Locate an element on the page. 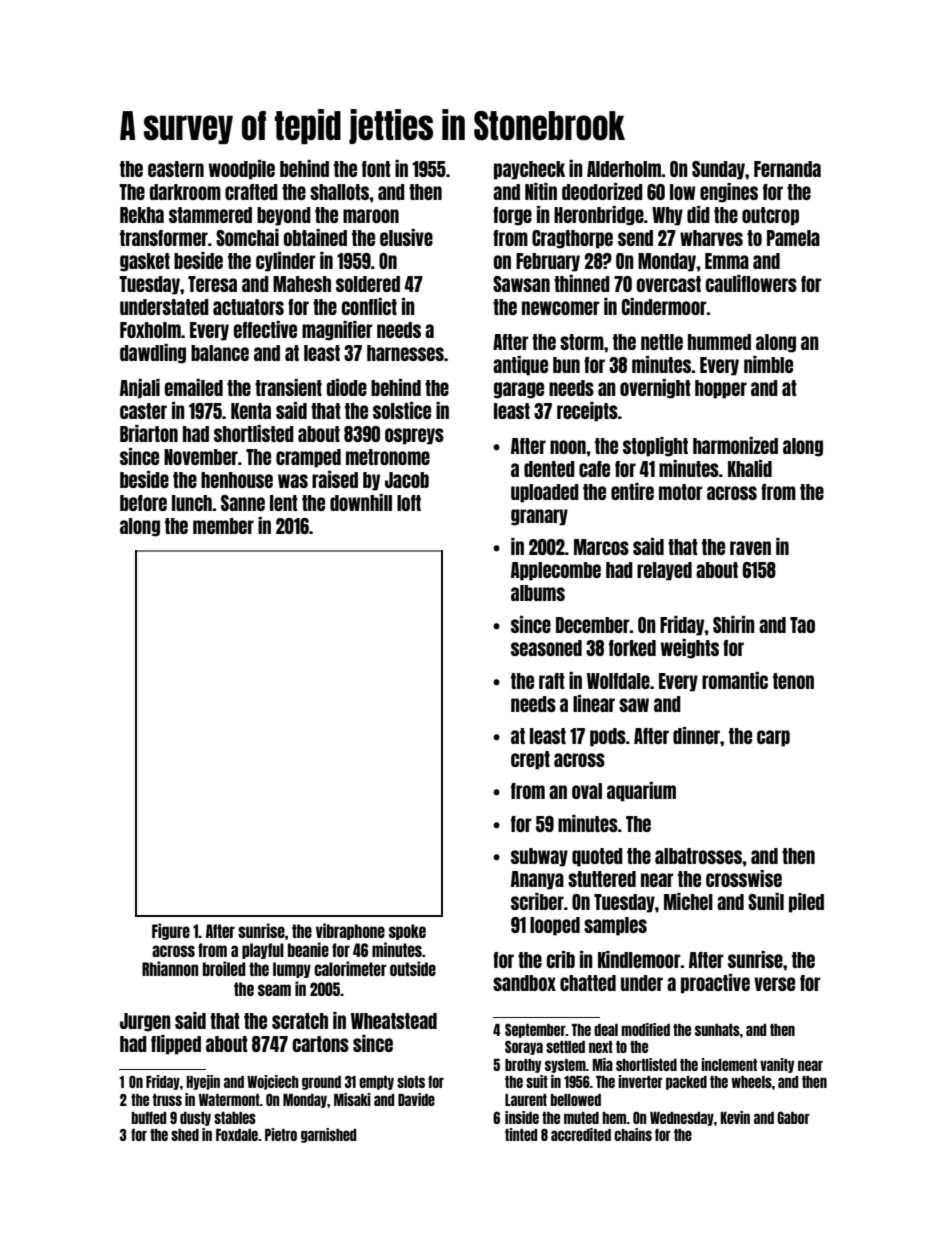  Pietro is located at coordinates (281, 1134).
